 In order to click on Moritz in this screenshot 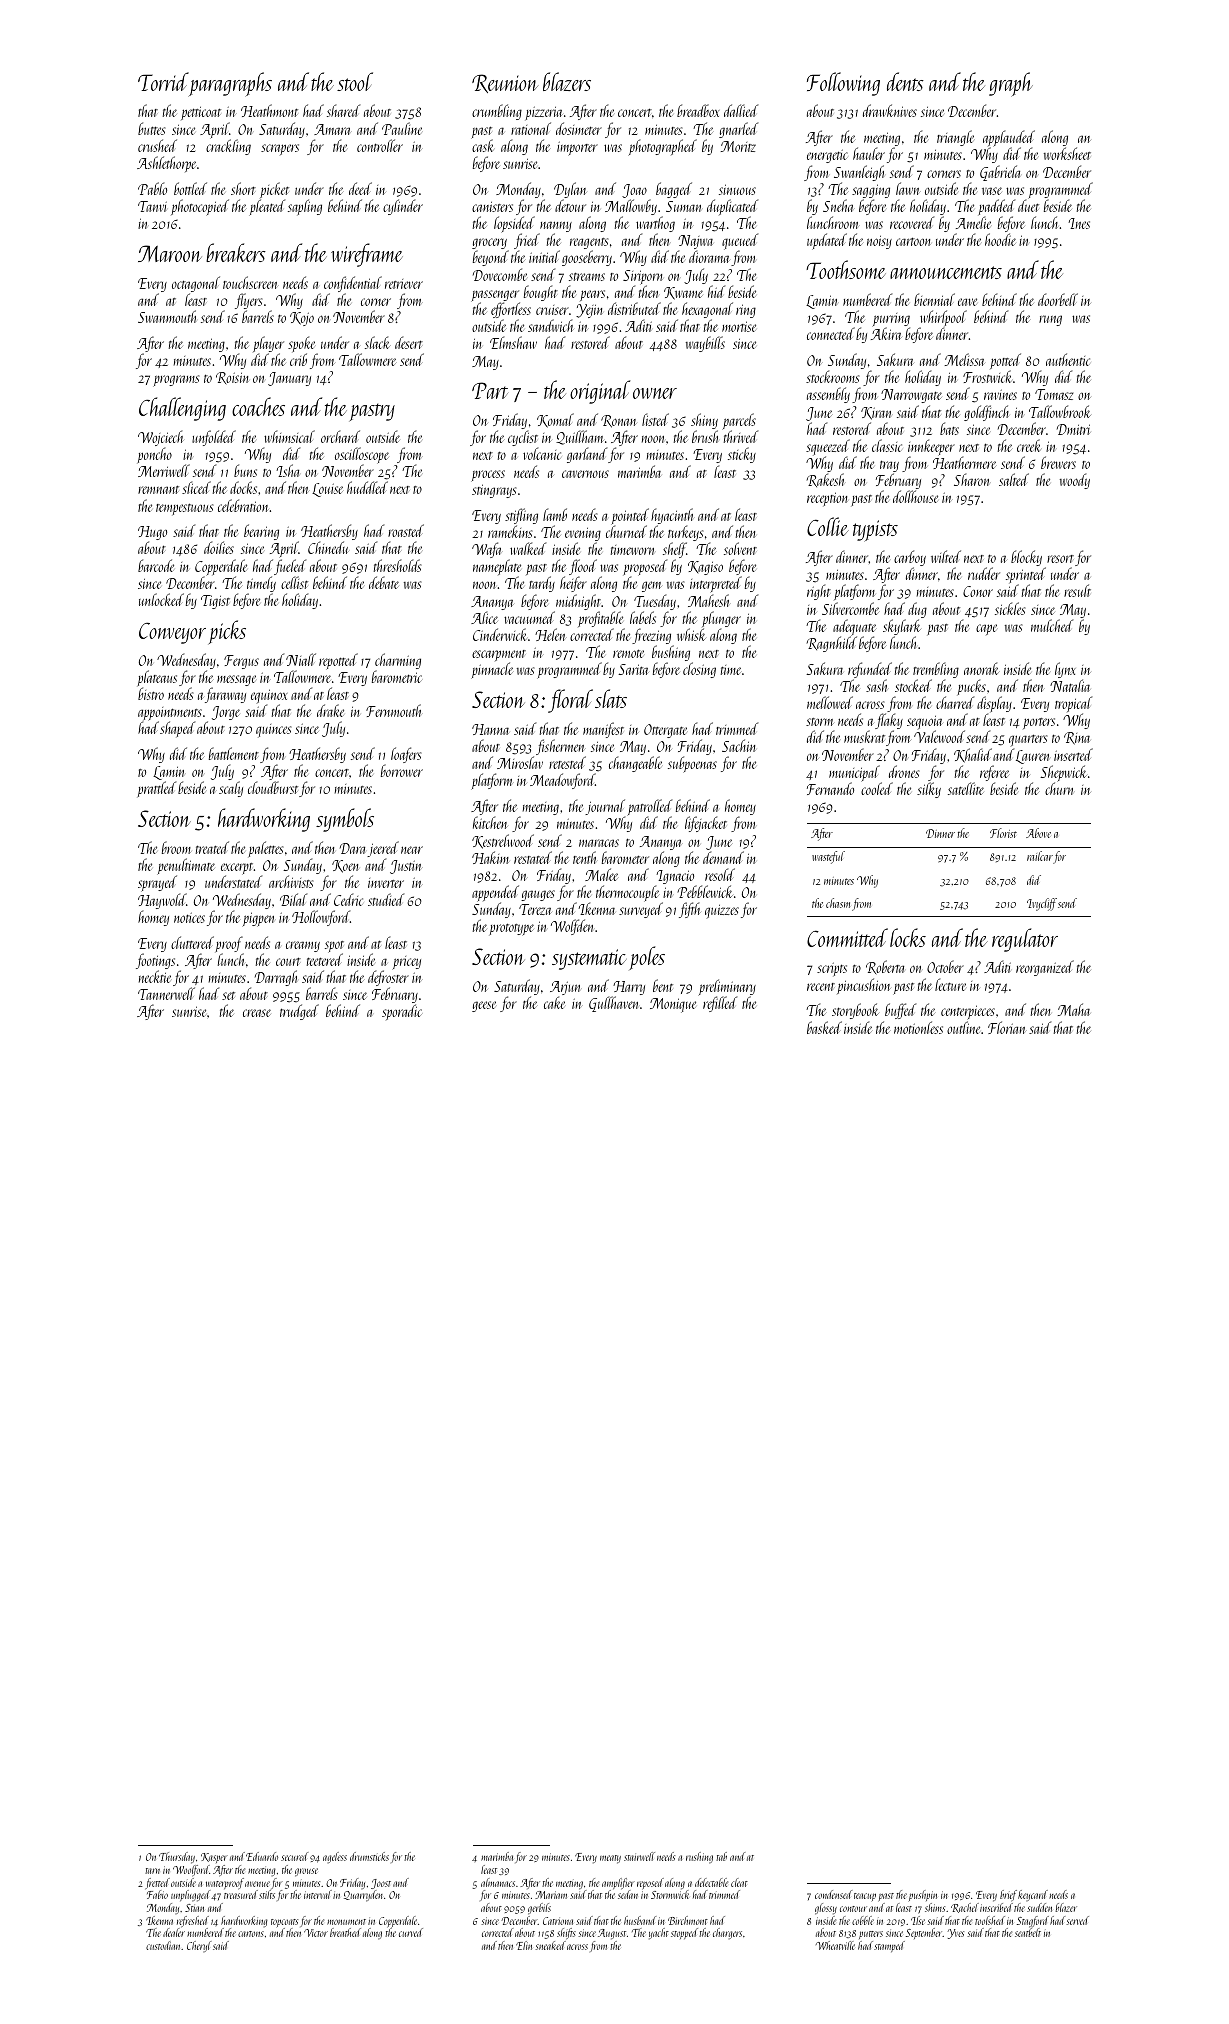, I will do `click(738, 146)`.
